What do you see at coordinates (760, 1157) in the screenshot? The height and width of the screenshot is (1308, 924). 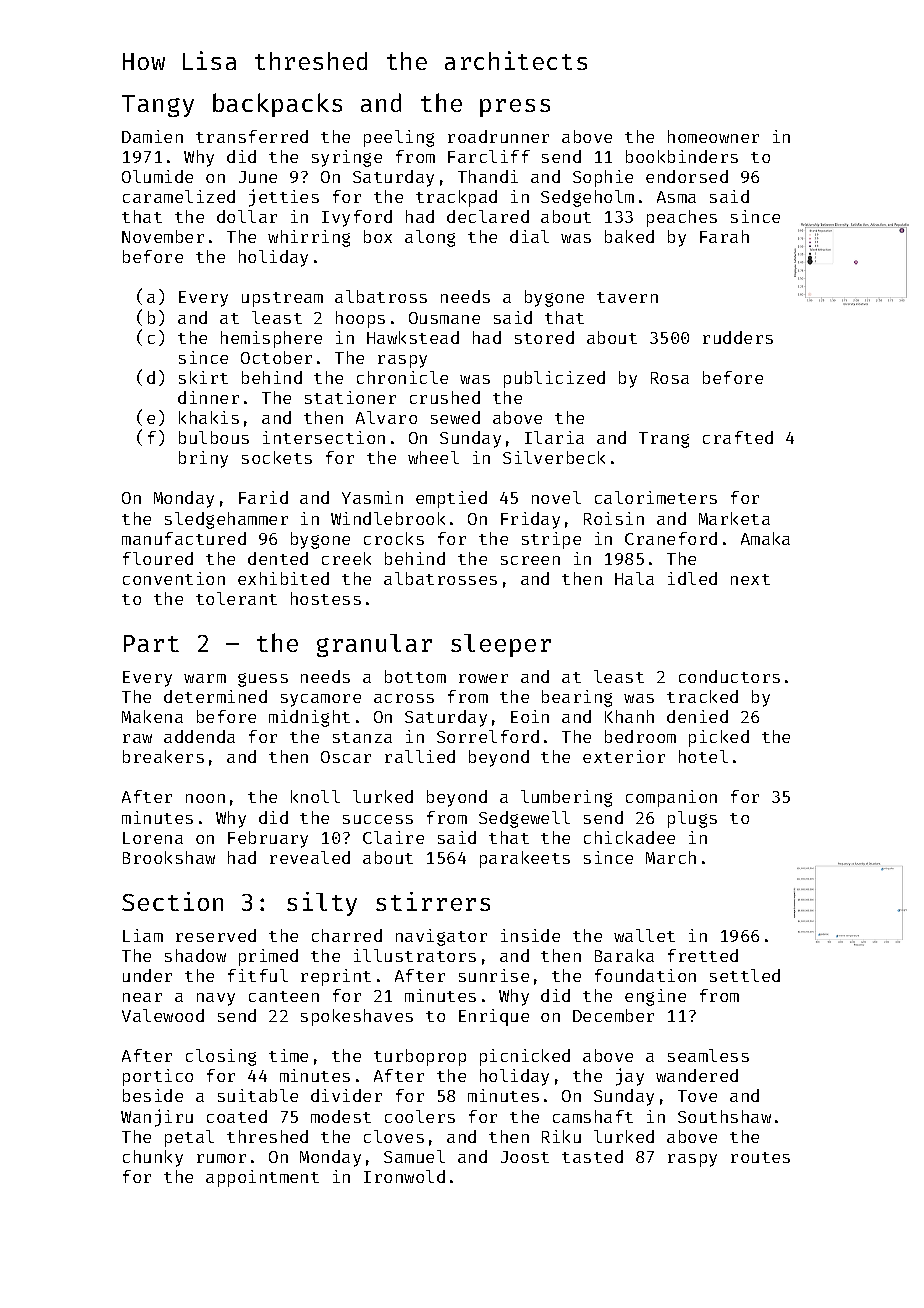 I see `routes` at bounding box center [760, 1157].
